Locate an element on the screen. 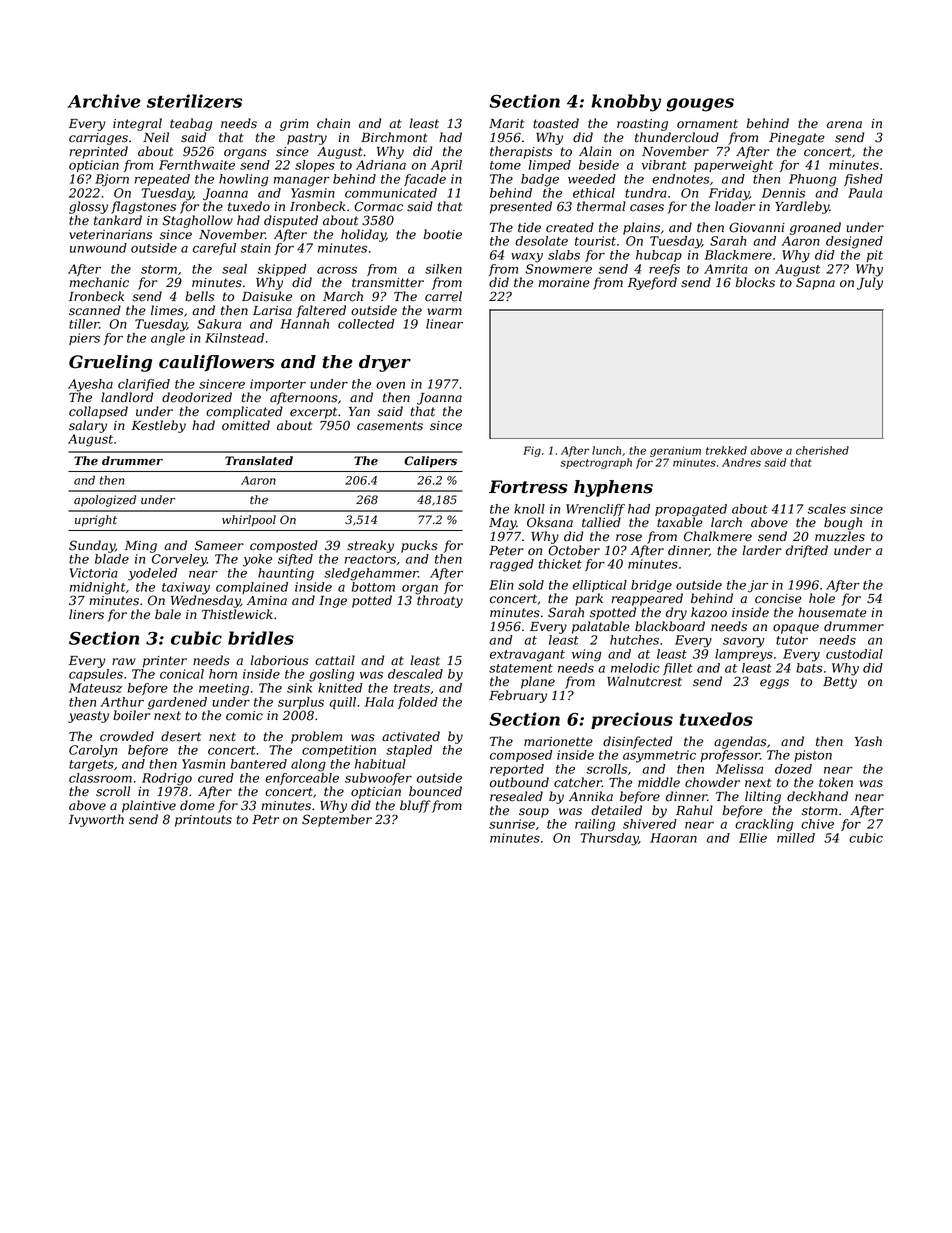 This screenshot has height=1233, width=952. plaintive is located at coordinates (149, 806).
